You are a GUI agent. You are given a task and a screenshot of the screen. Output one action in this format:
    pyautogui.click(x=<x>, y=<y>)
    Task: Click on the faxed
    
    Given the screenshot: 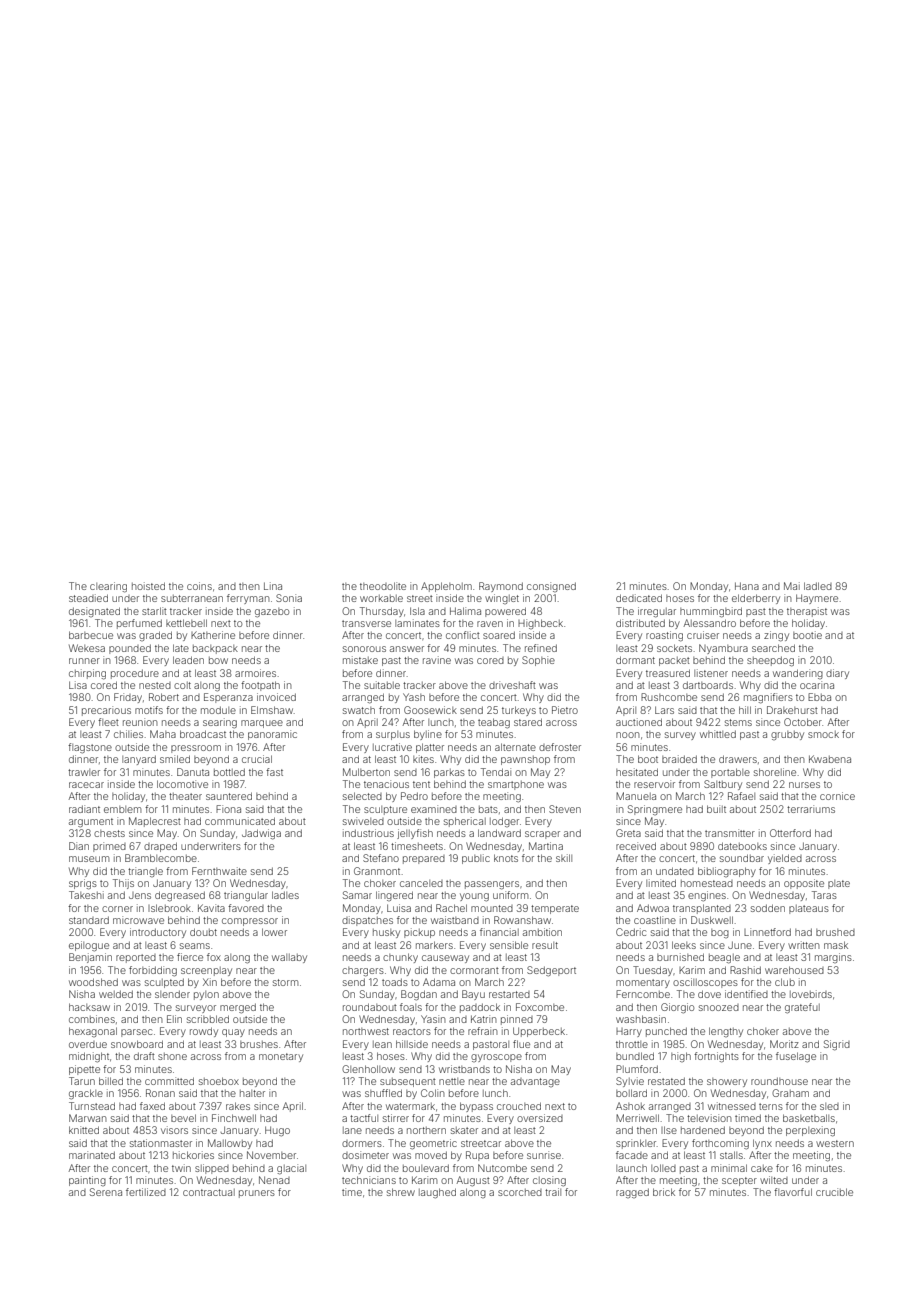 What is the action you would take?
    pyautogui.click(x=152, y=1106)
